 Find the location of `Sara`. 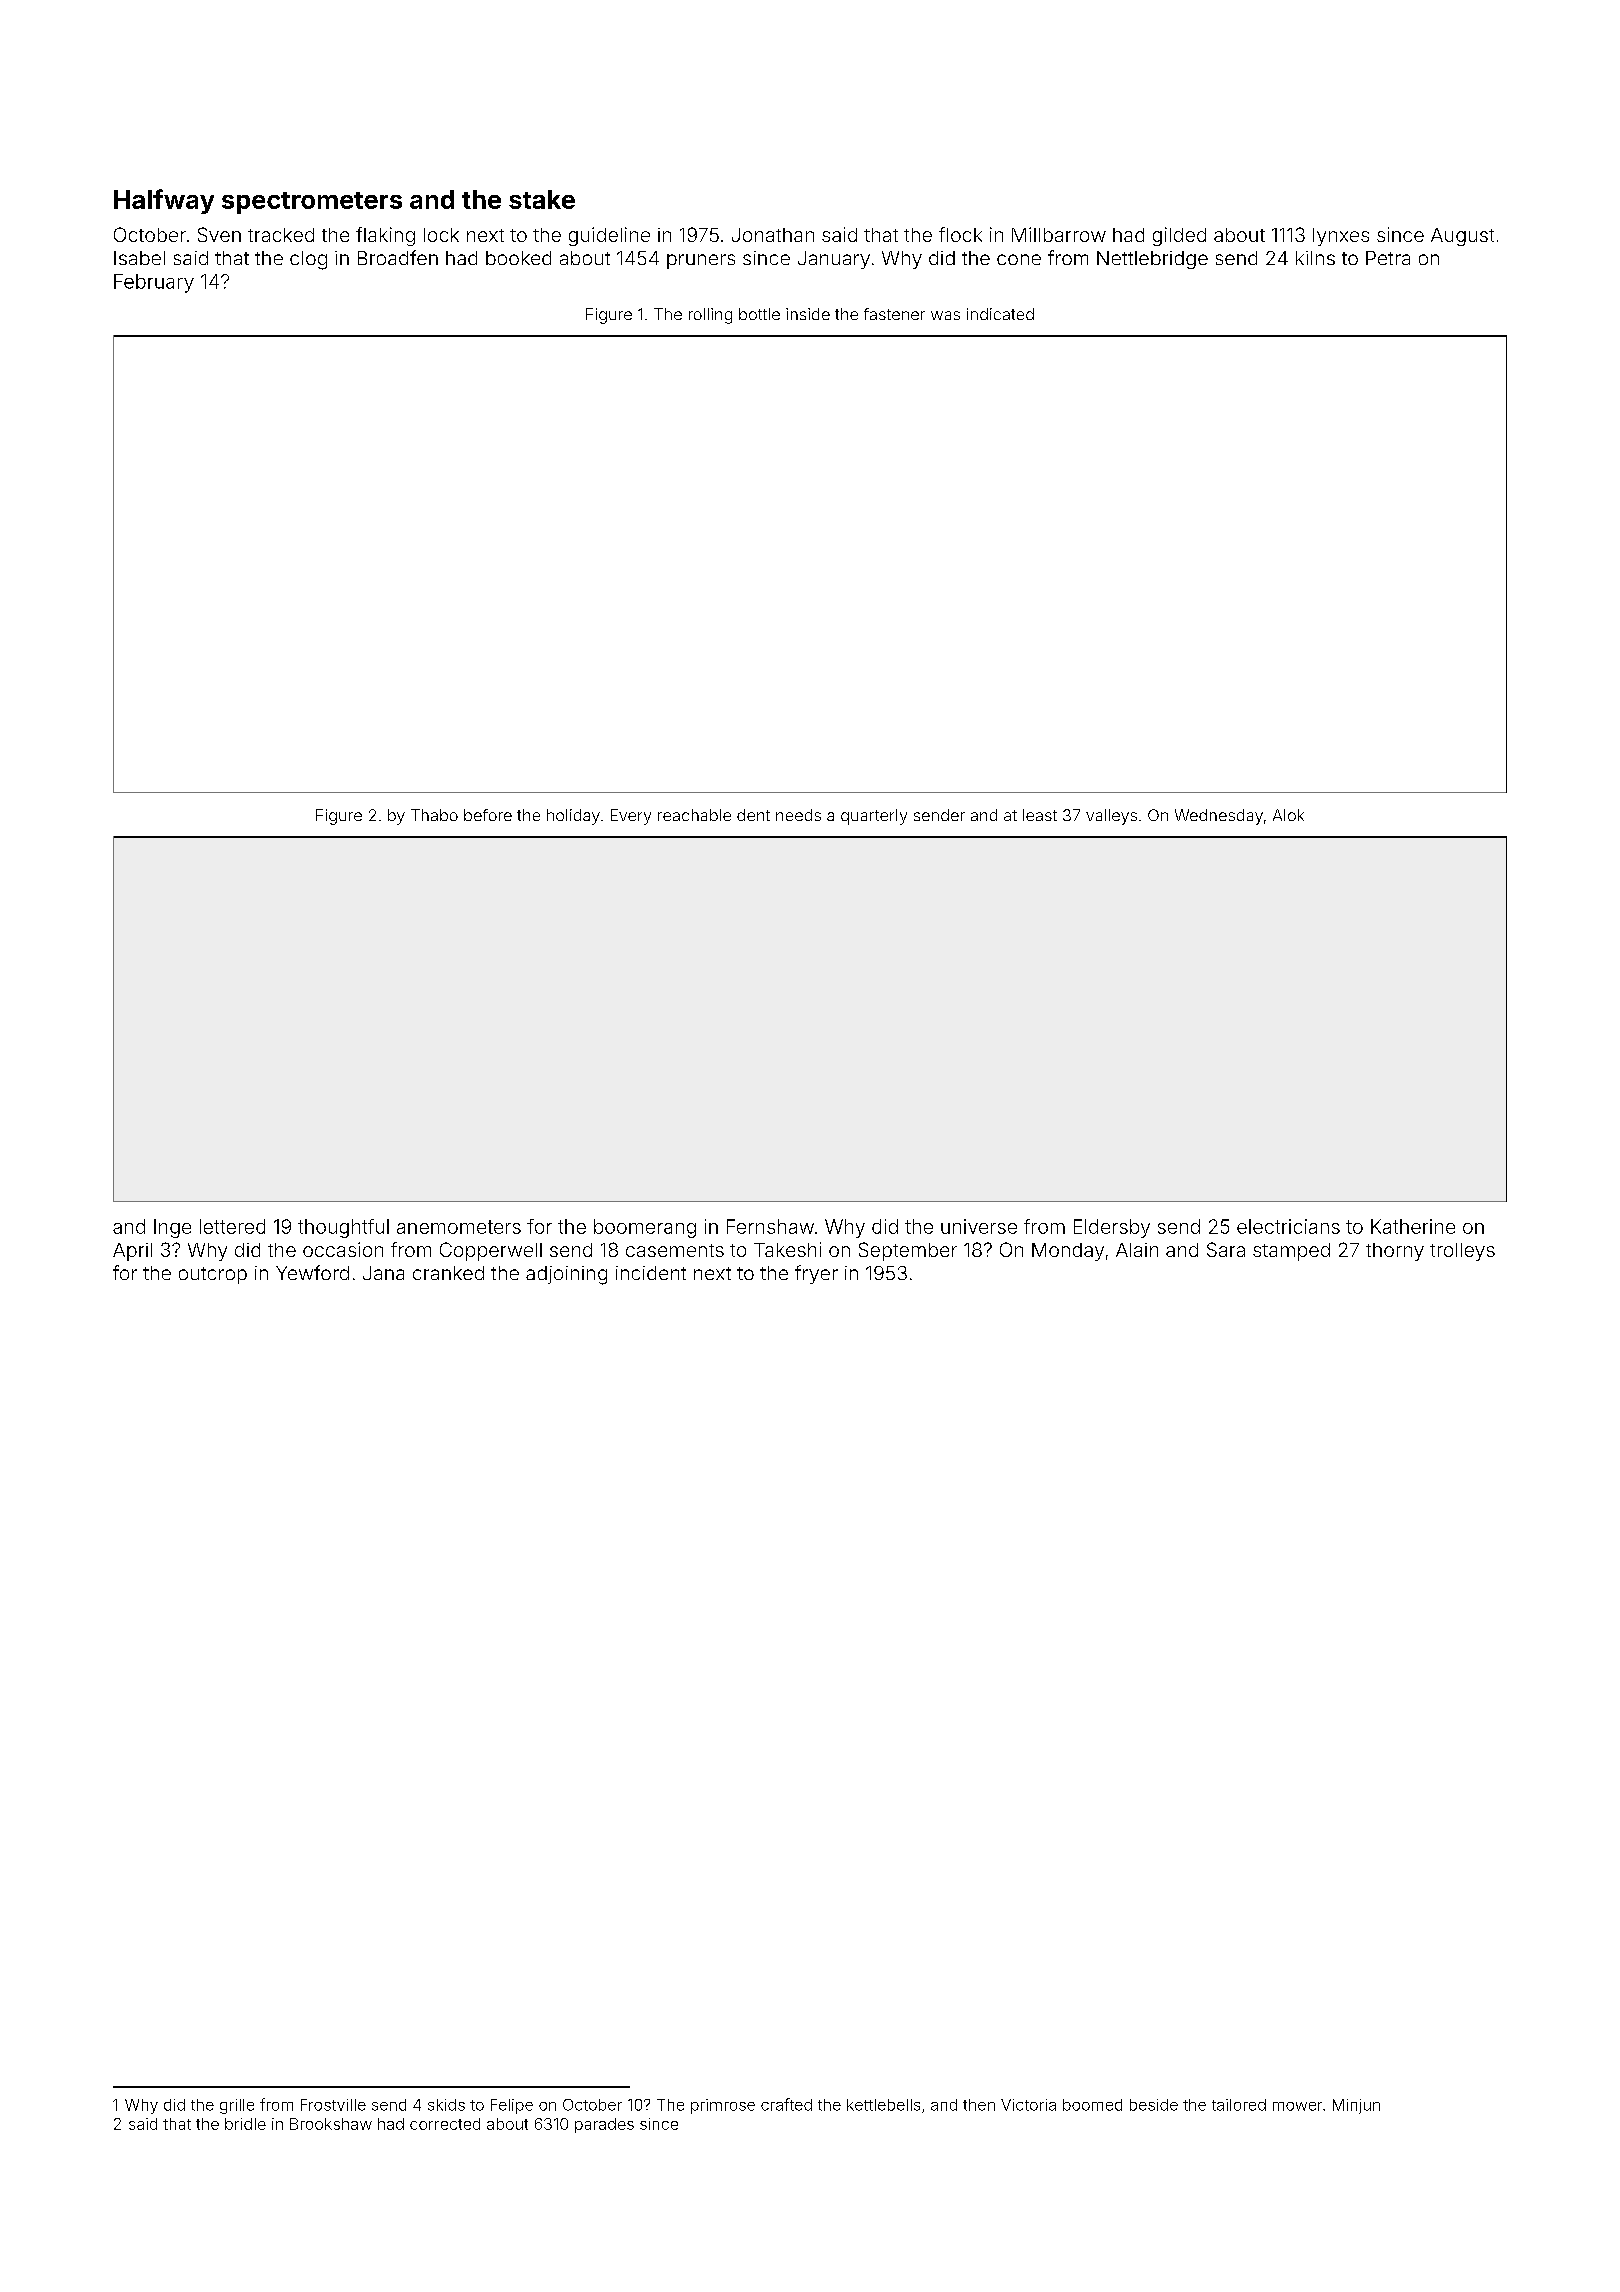

Sara is located at coordinates (1226, 1249).
